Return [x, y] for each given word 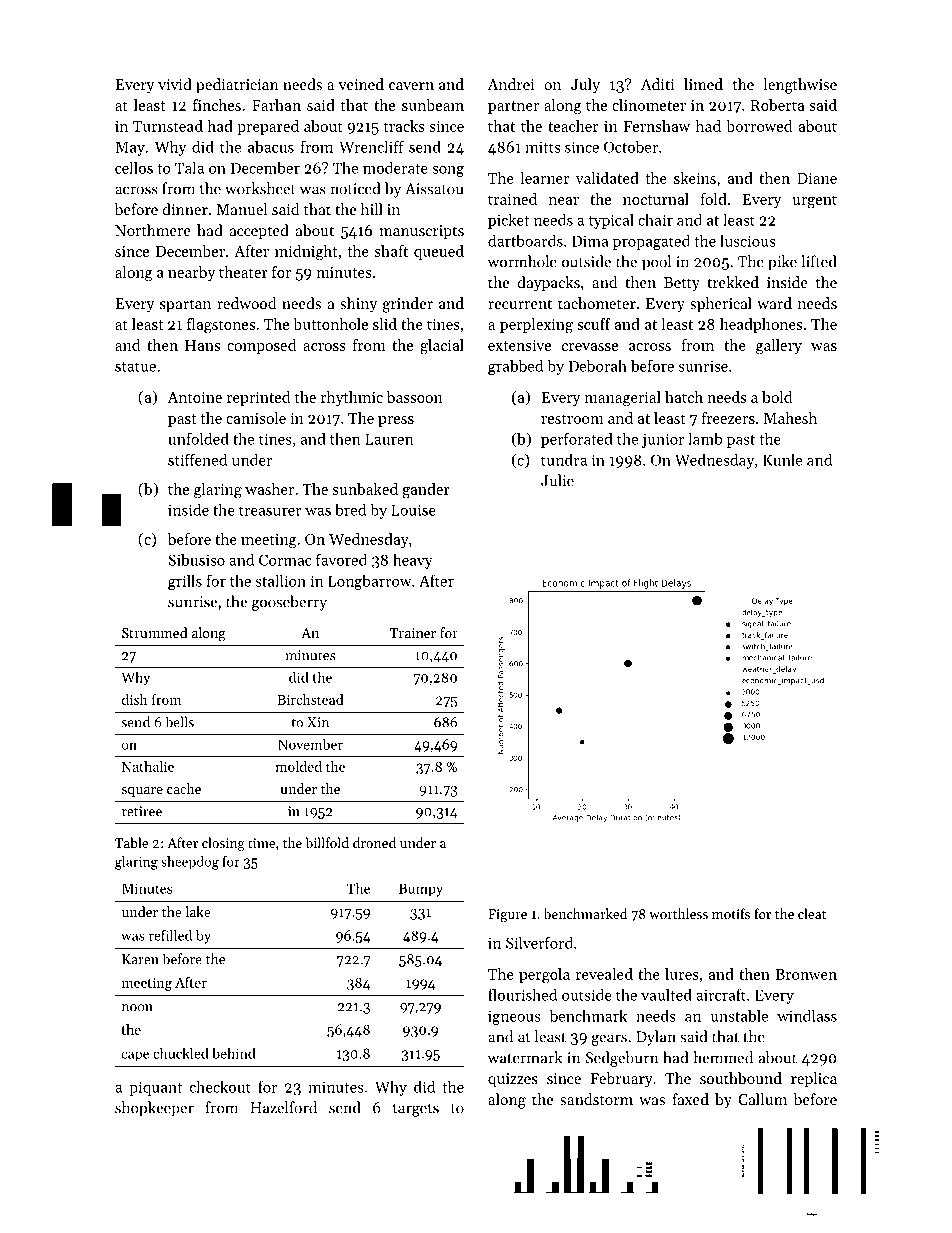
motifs [731, 913]
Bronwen [806, 974]
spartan [185, 305]
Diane [817, 178]
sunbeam [433, 105]
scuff [594, 324]
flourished [522, 995]
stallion [281, 580]
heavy [413, 561]
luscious [747, 240]
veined [361, 84]
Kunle [782, 459]
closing [223, 844]
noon [137, 1008]
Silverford [539, 942]
